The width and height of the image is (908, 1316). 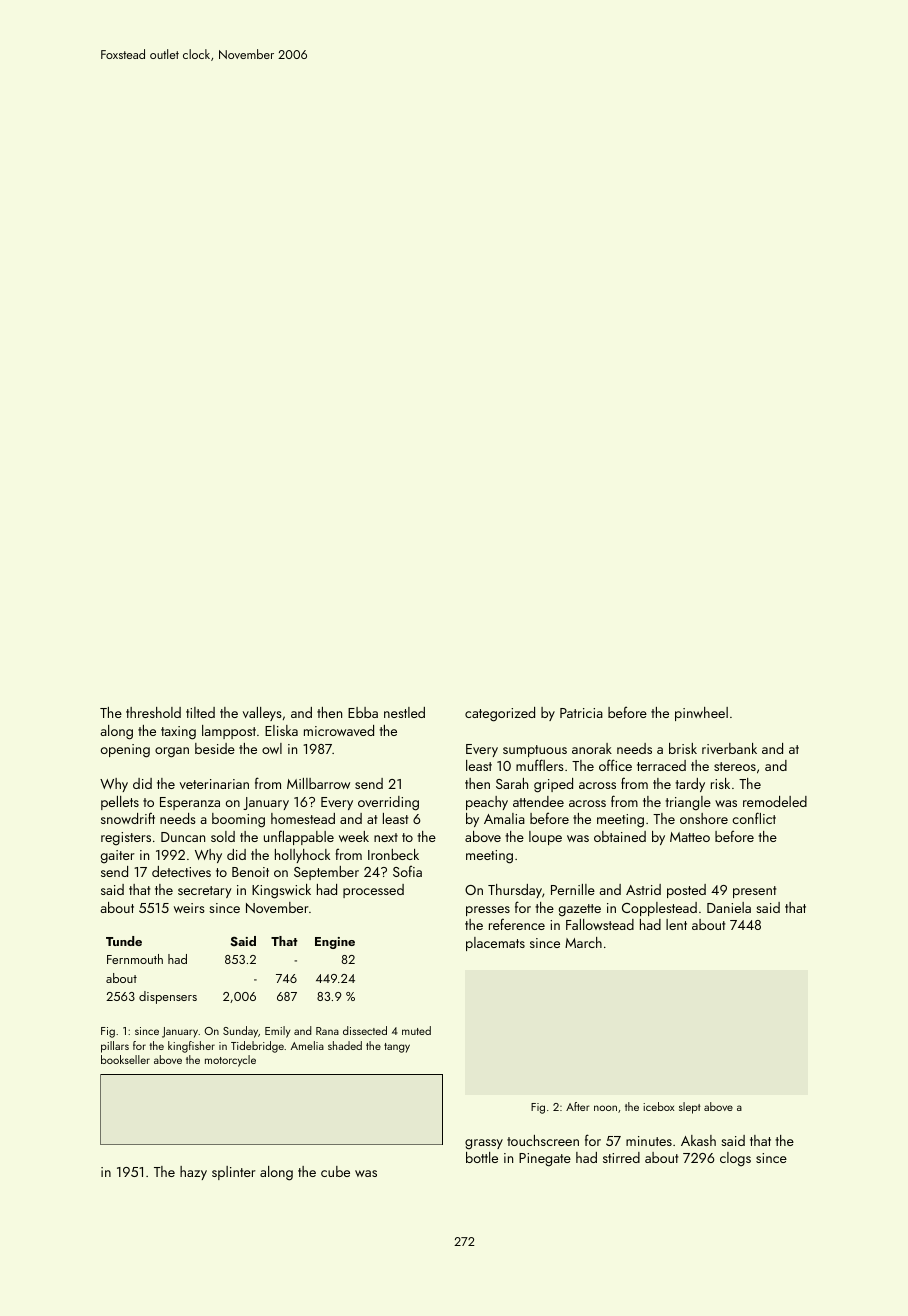 What do you see at coordinates (200, 712) in the image?
I see `tilted` at bounding box center [200, 712].
